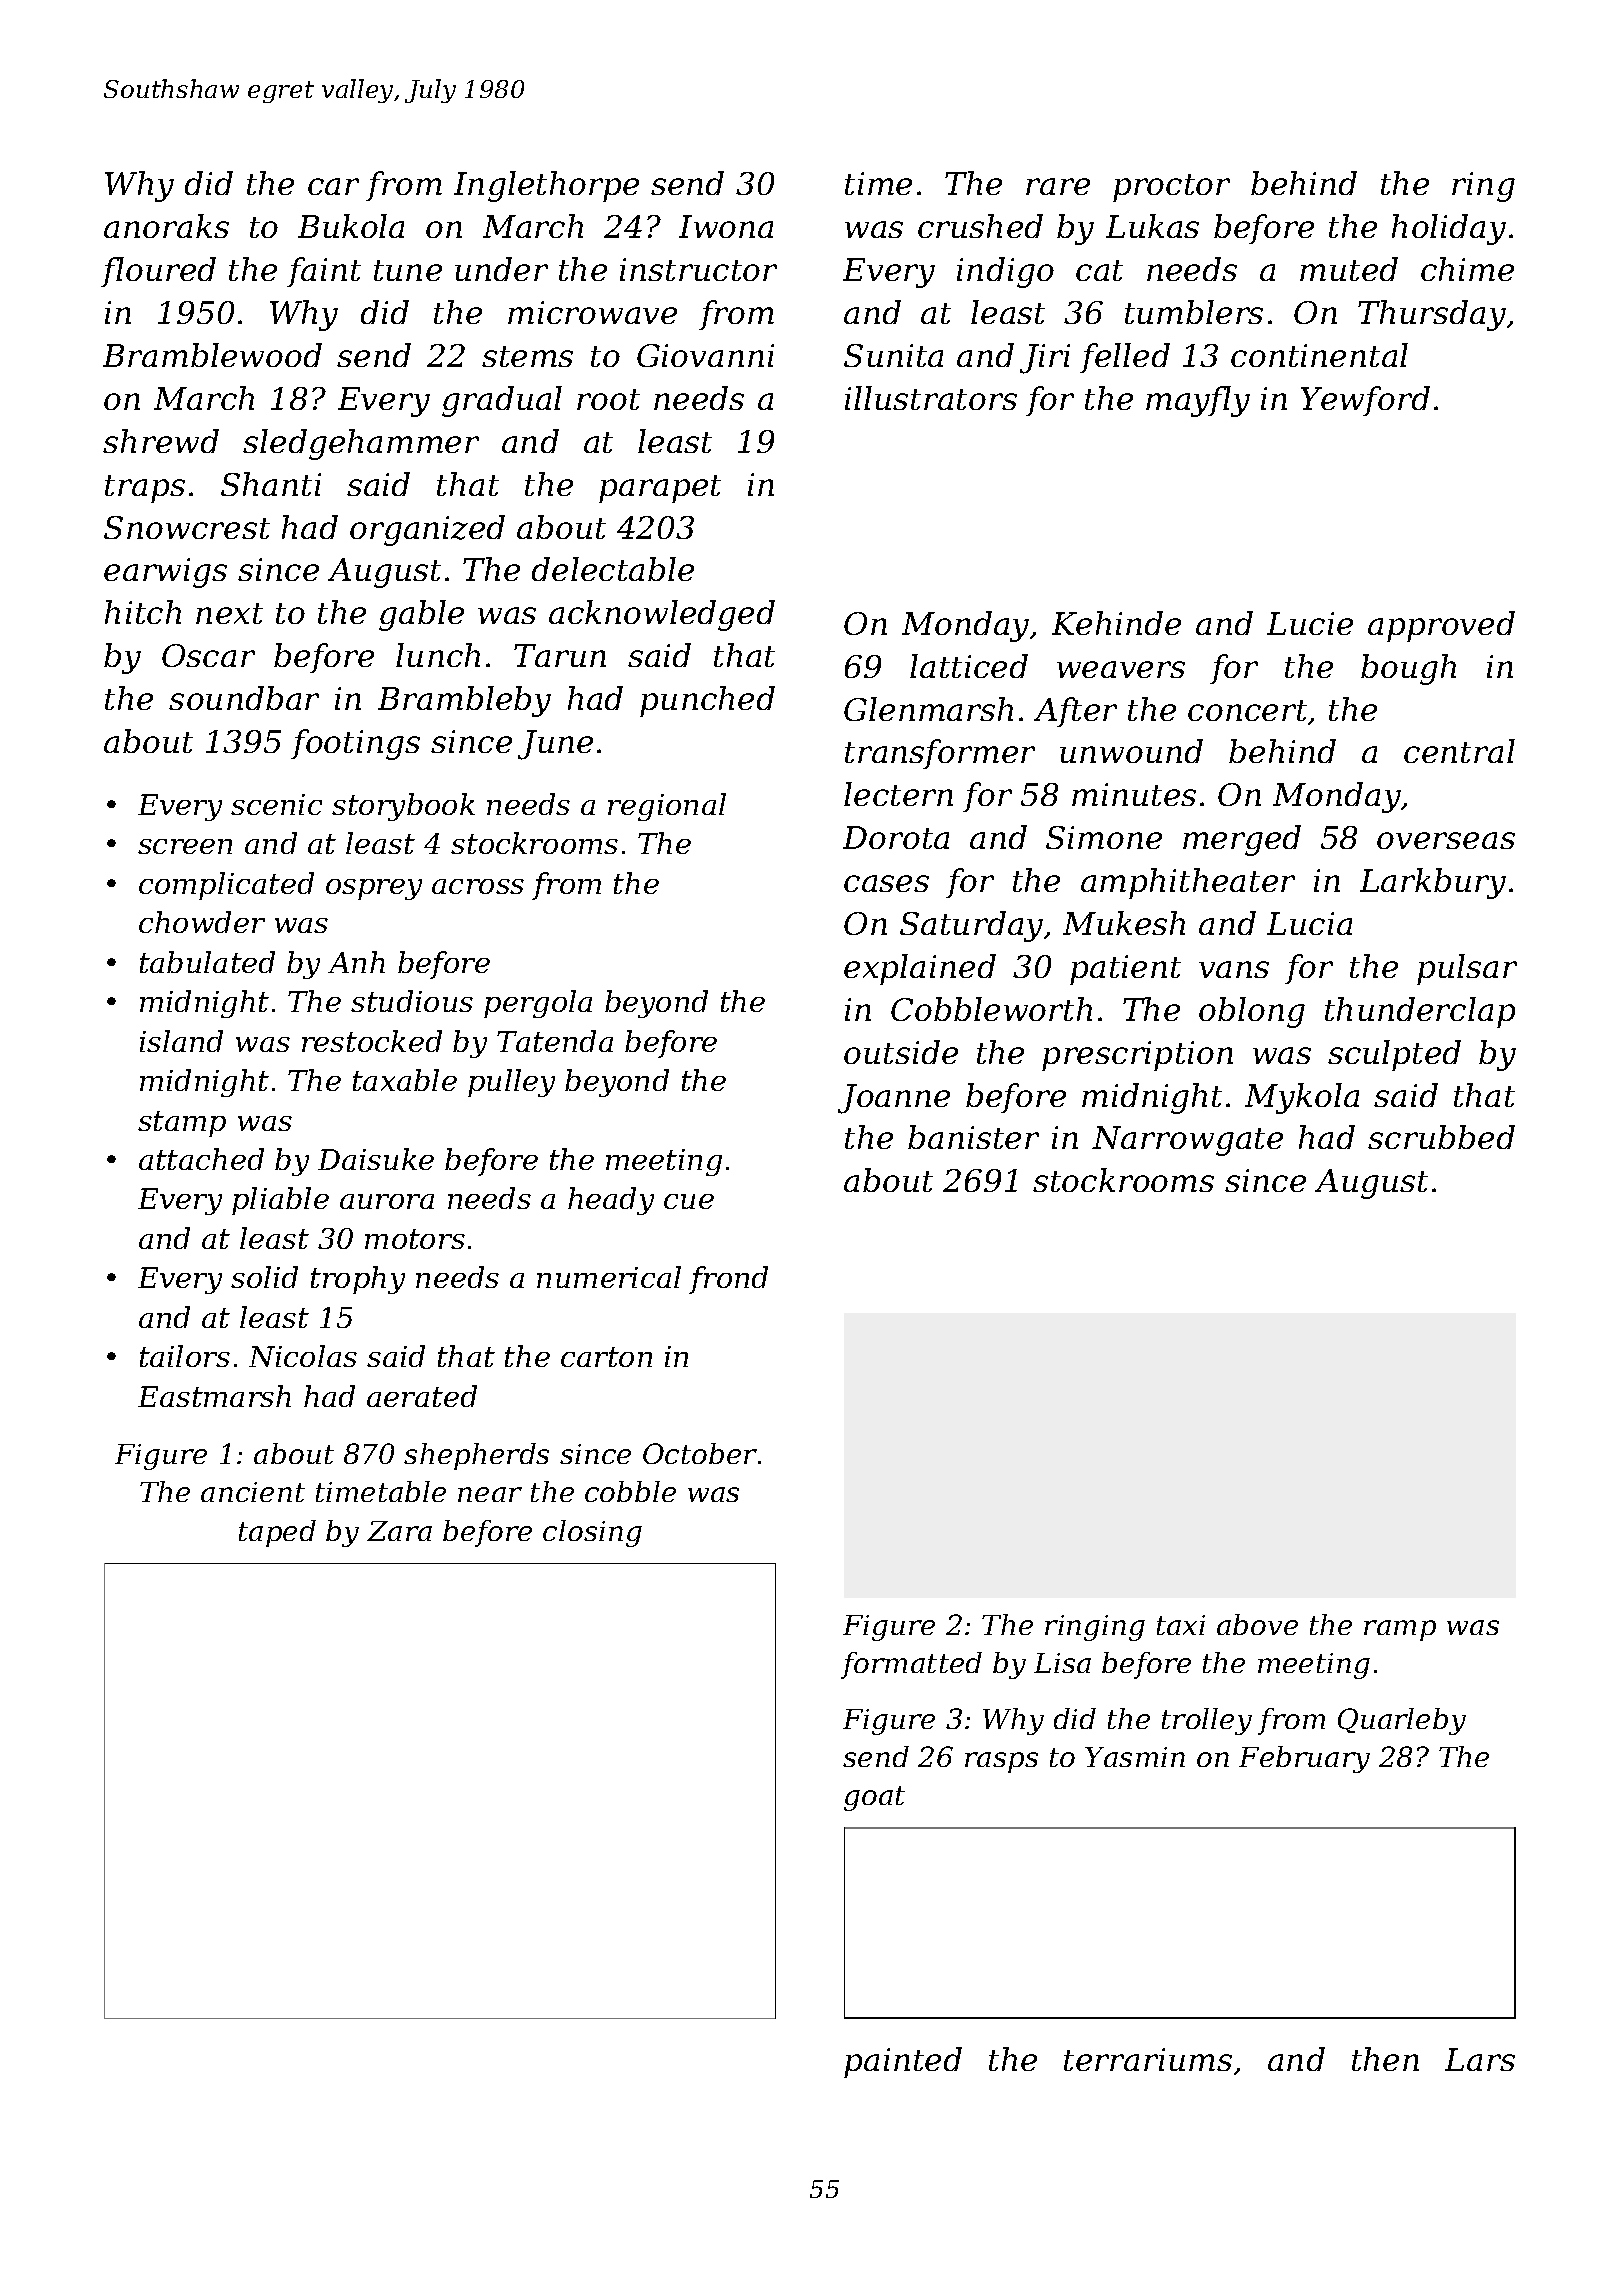 The height and width of the screenshot is (2292, 1620). What do you see at coordinates (662, 615) in the screenshot?
I see `acknowledged` at bounding box center [662, 615].
